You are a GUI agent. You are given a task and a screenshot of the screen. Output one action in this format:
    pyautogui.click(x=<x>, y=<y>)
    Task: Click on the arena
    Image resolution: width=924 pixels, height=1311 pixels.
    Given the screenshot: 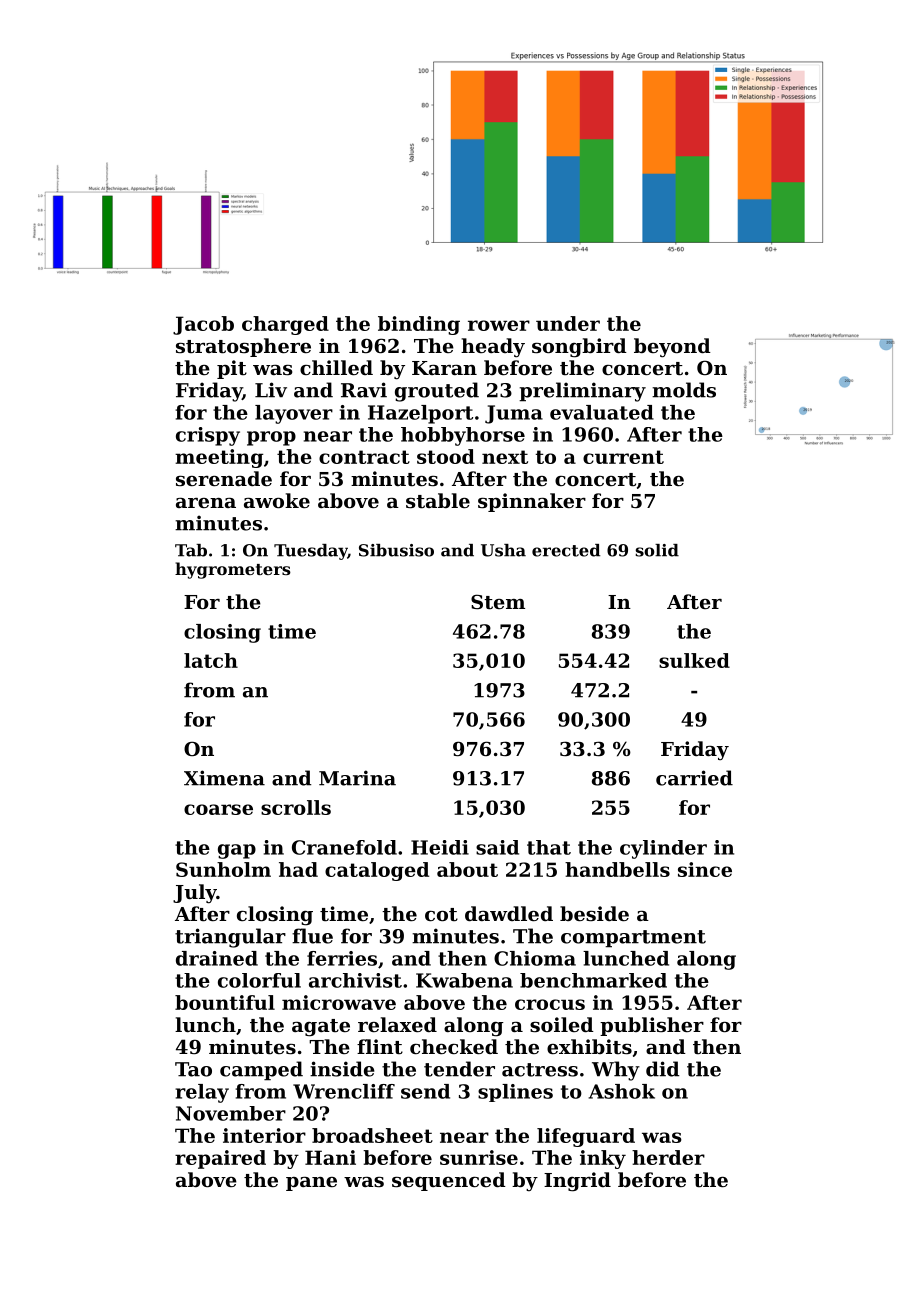 What is the action you would take?
    pyautogui.click(x=206, y=503)
